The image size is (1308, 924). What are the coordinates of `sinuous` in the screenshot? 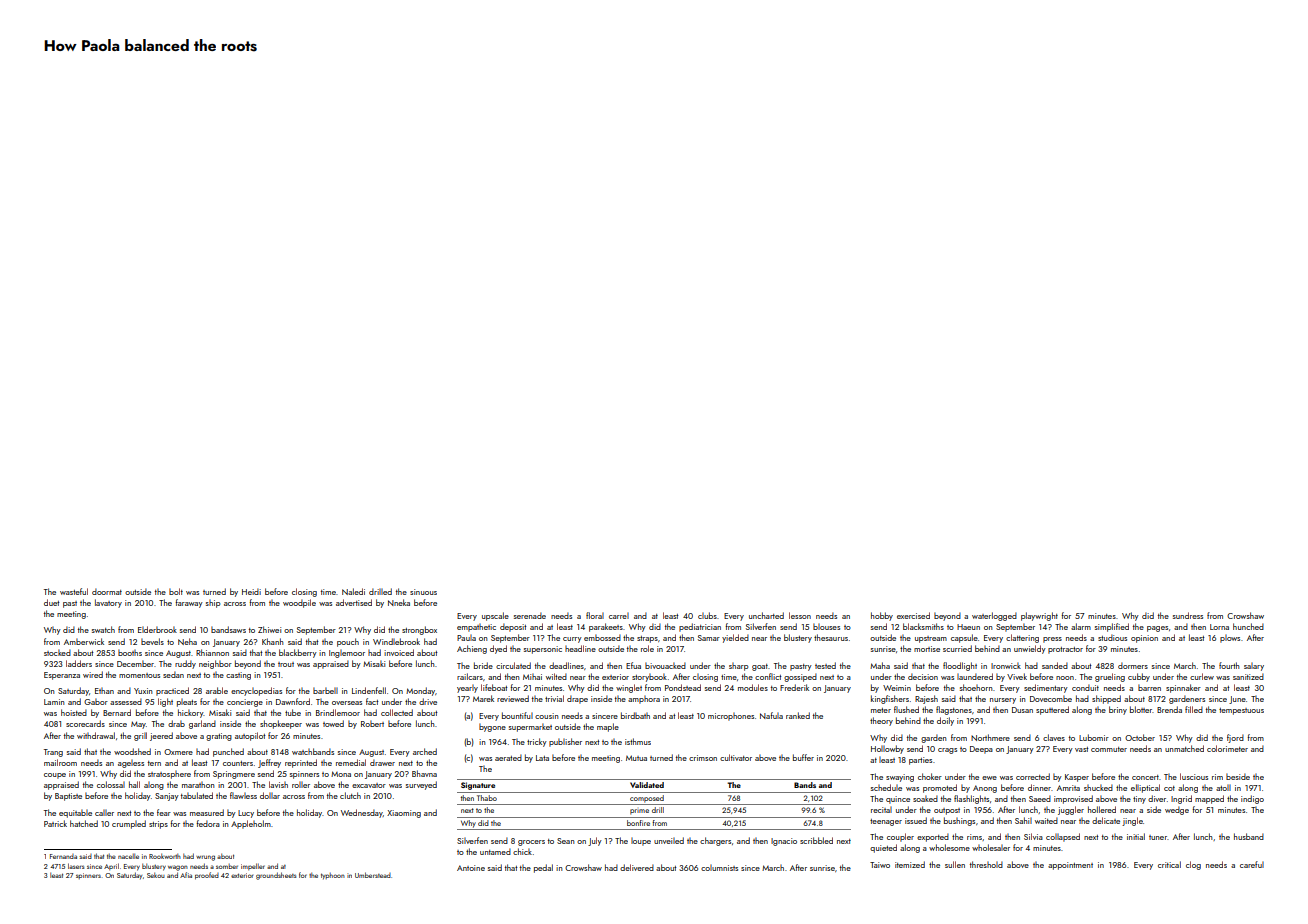 It's located at (423, 592).
